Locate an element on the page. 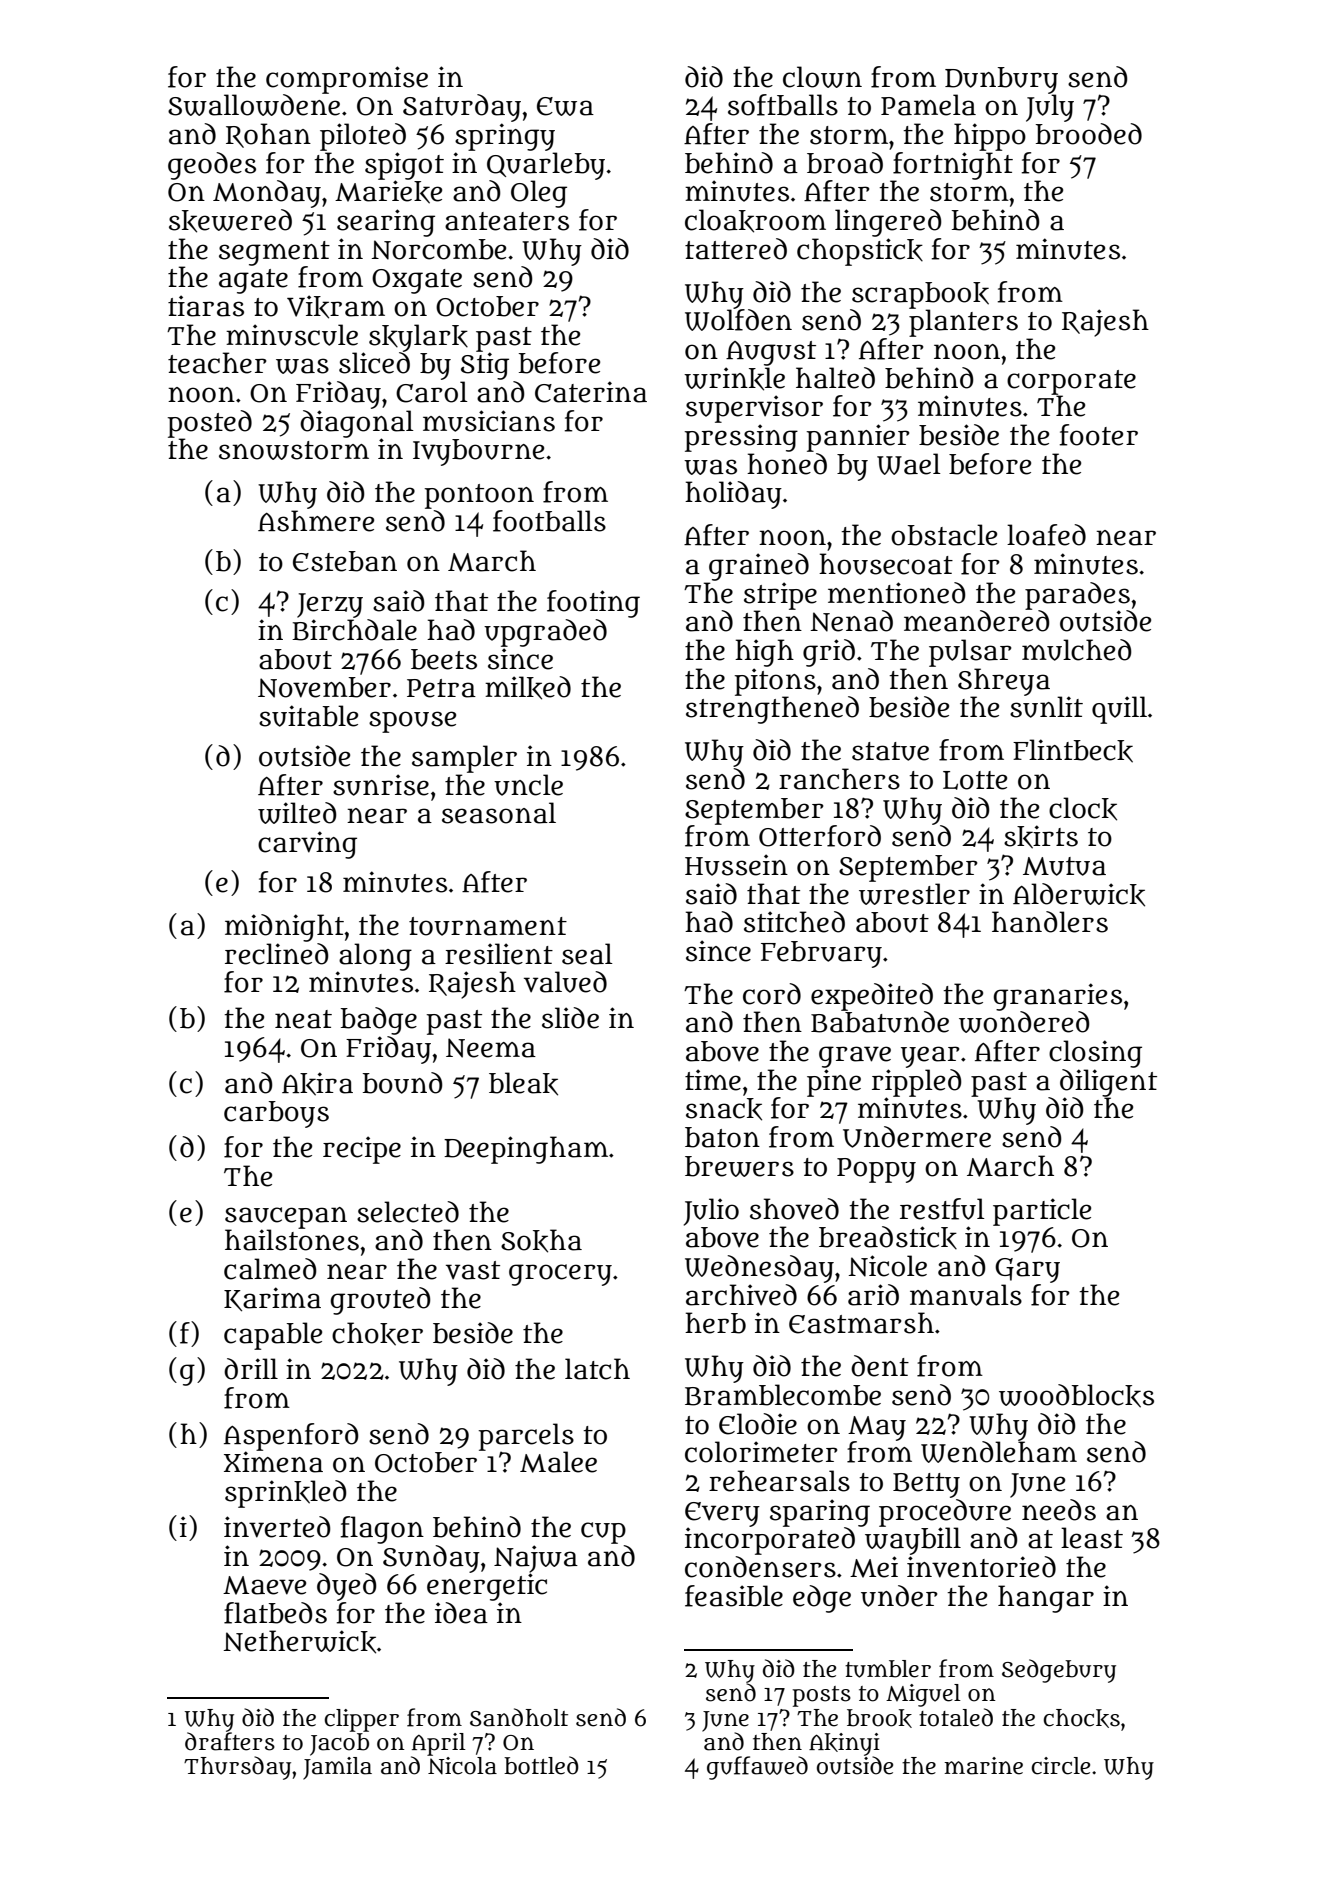 The height and width of the image is (1886, 1334). snack is located at coordinates (724, 1109).
